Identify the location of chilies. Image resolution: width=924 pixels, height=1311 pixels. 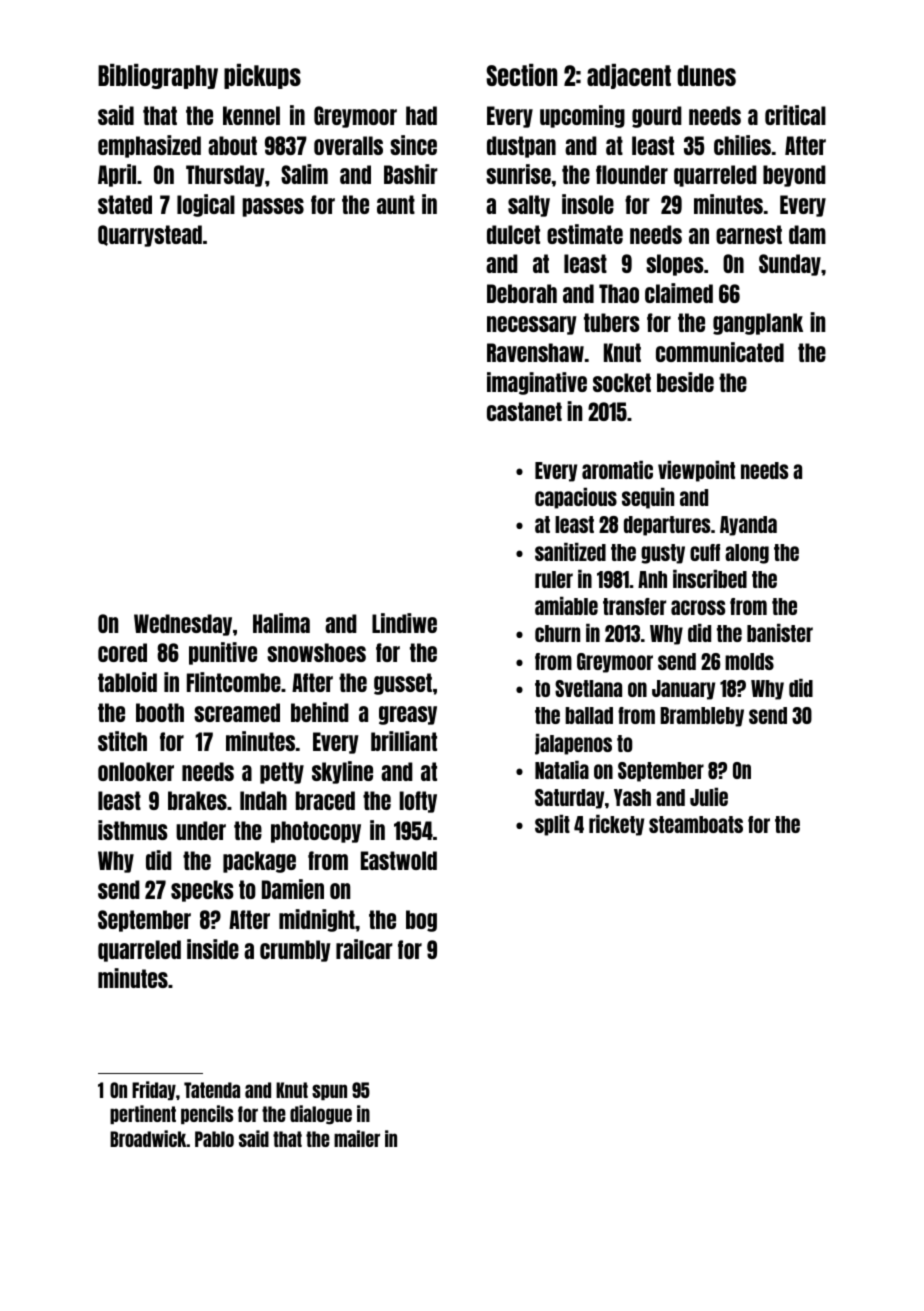
(742, 145).
